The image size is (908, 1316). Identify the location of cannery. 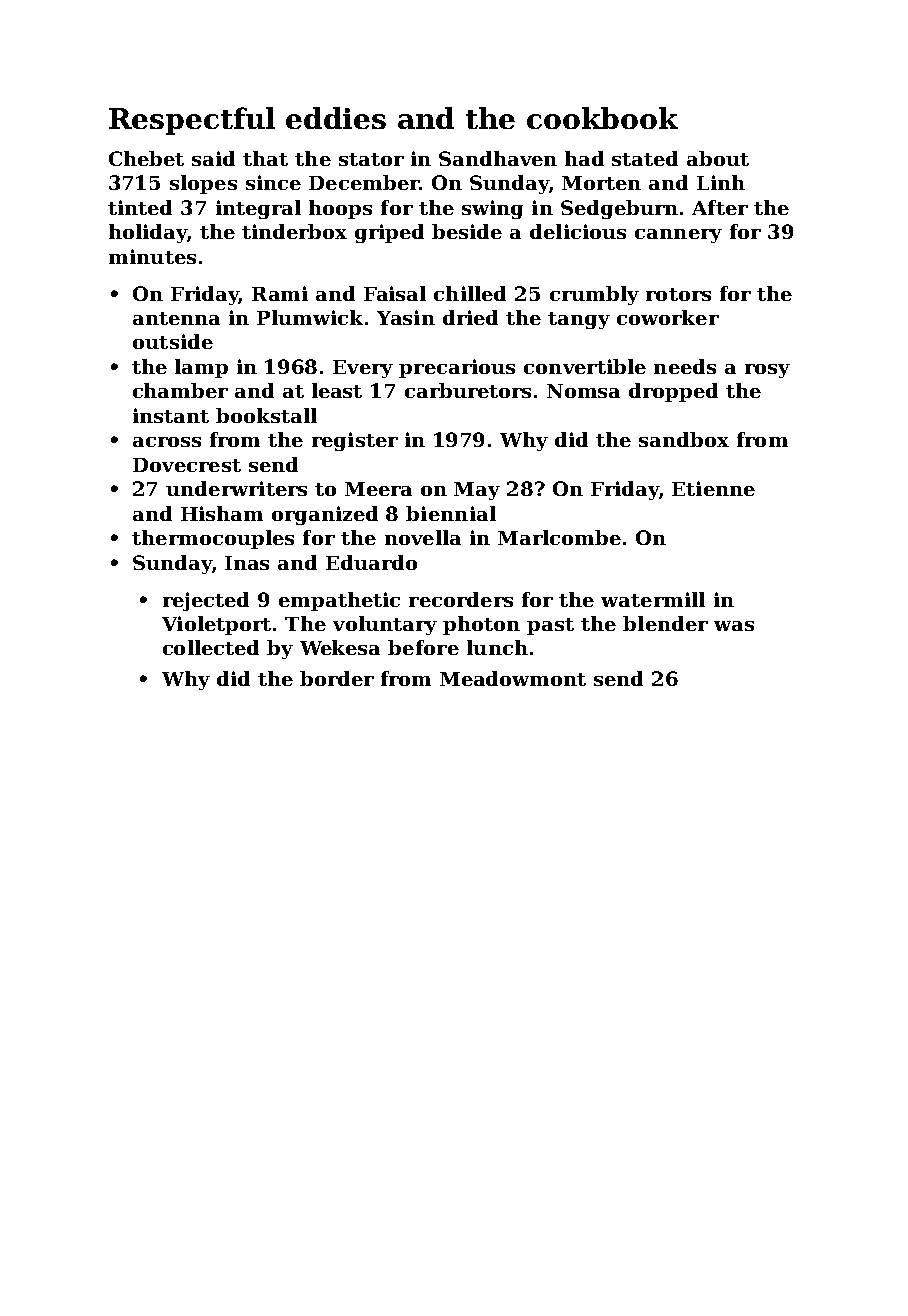
(678, 236).
